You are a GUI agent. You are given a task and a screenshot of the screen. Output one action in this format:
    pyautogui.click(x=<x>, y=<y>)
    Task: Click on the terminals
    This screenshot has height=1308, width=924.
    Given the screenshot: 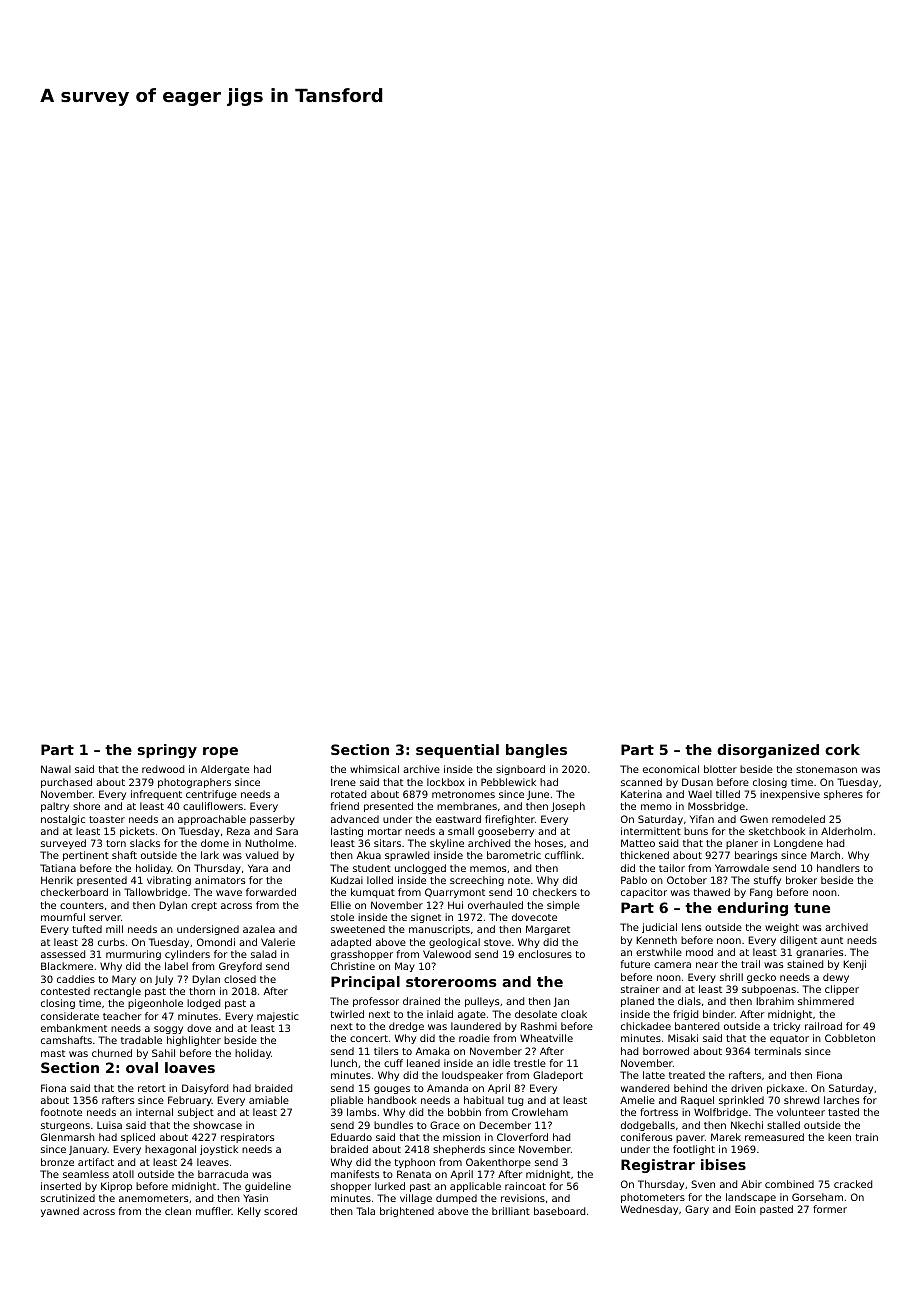 What is the action you would take?
    pyautogui.click(x=778, y=1051)
